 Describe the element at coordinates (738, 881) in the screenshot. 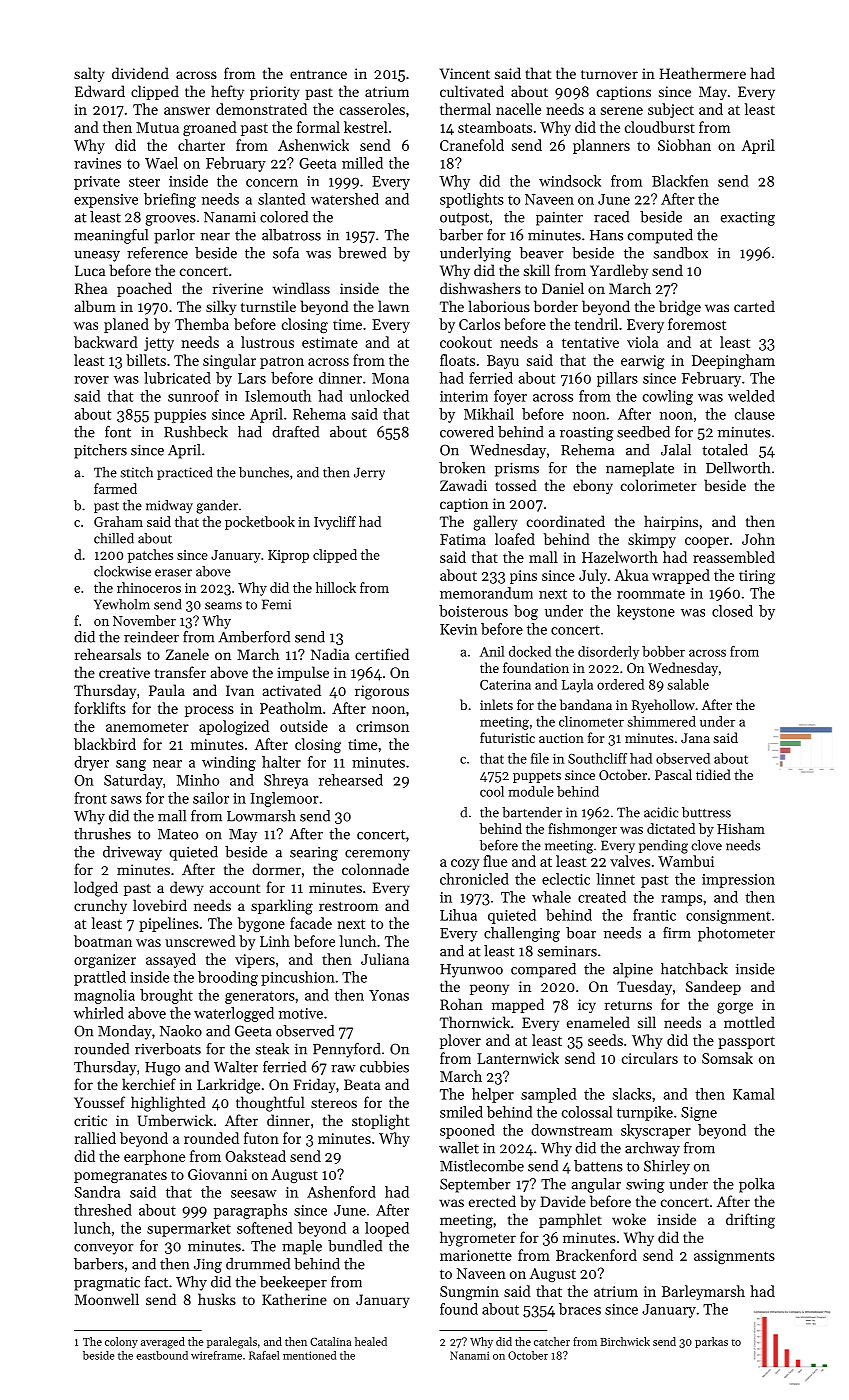

I see `impression` at that location.
